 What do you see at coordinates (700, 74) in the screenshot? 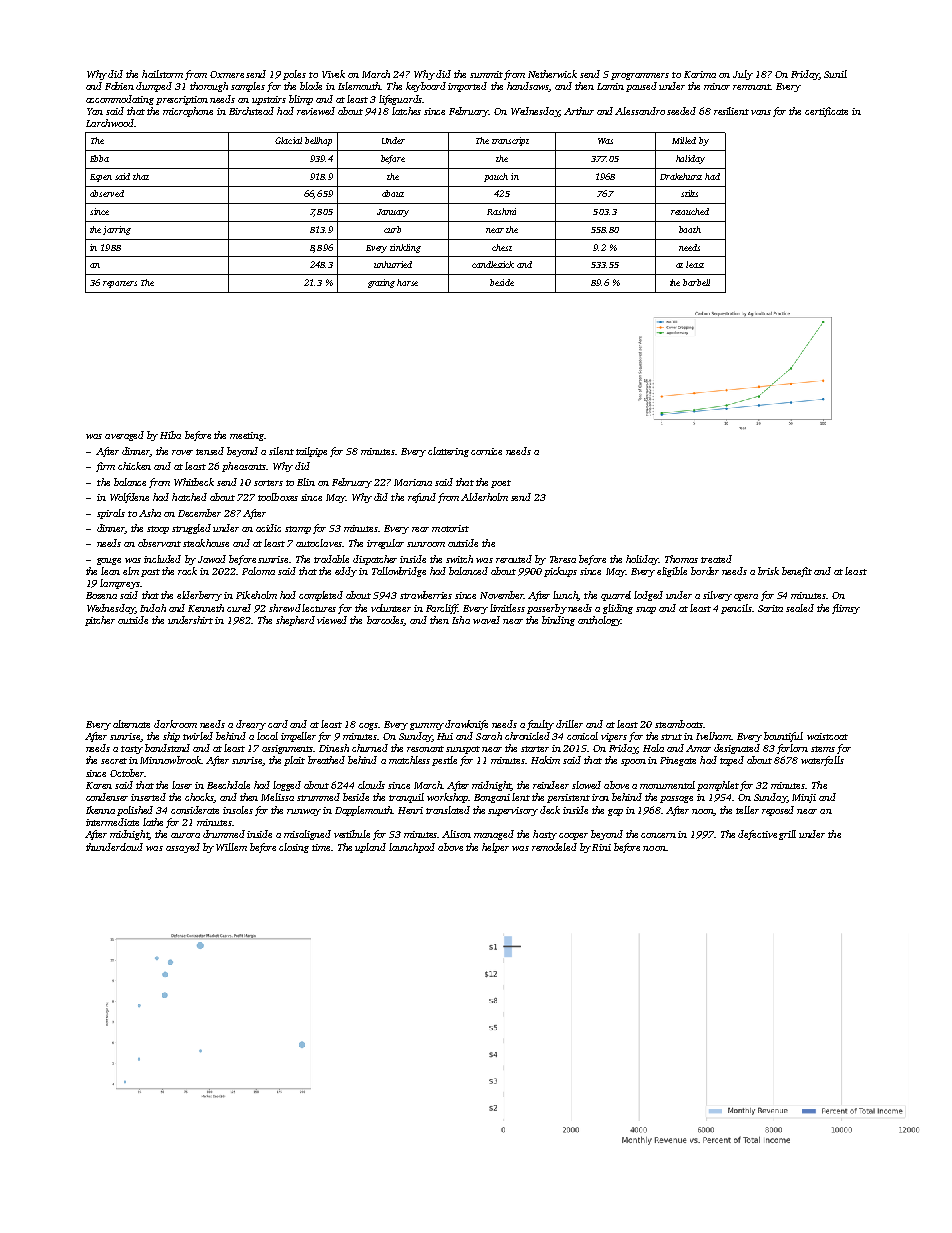
I see `Karima` at bounding box center [700, 74].
